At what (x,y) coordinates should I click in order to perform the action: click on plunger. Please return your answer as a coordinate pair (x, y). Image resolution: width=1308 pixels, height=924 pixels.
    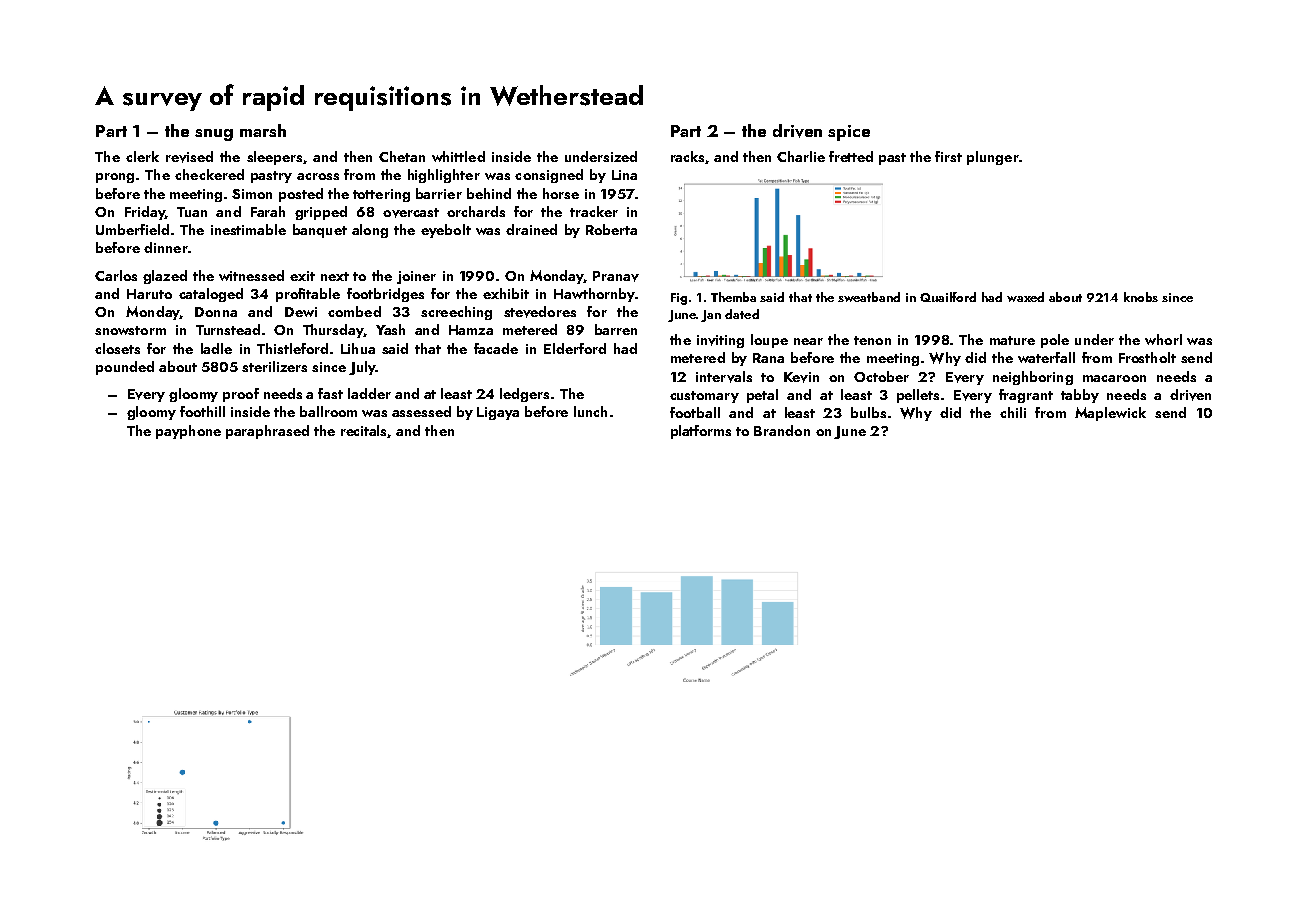
    Looking at the image, I should click on (993, 158).
